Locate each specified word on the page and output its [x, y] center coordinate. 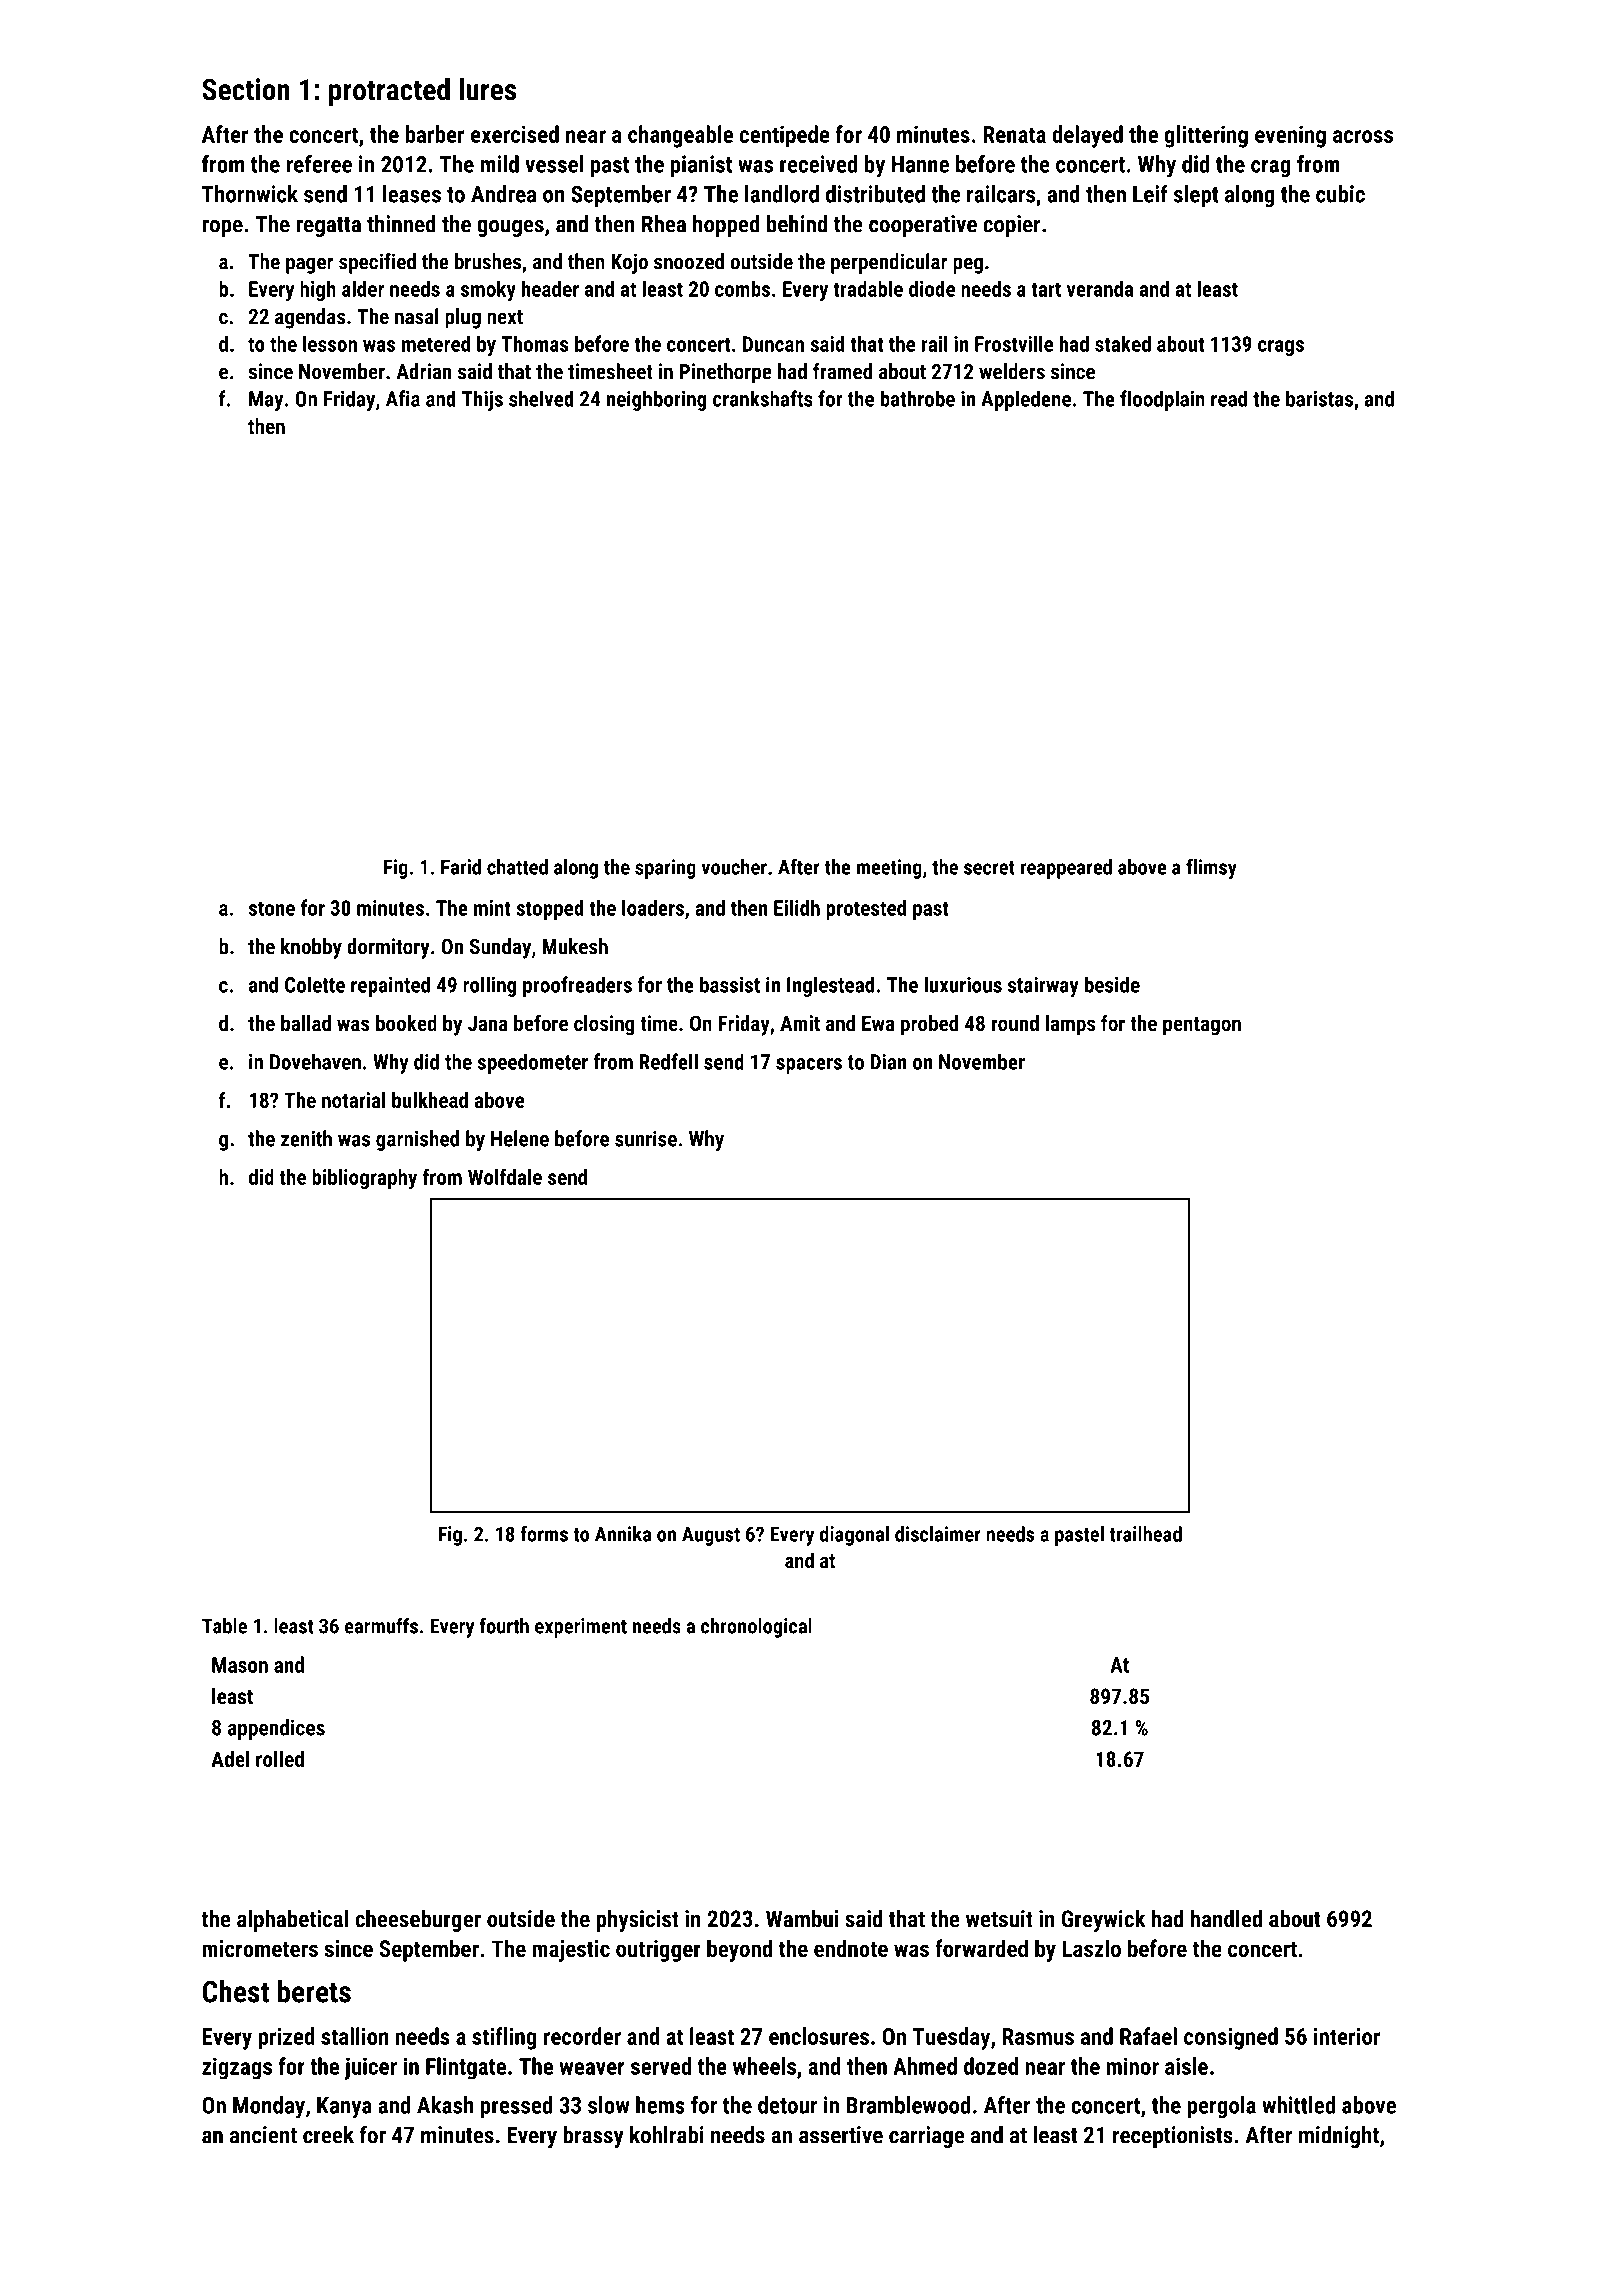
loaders [653, 907]
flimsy [1211, 869]
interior [1347, 2036]
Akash [445, 2105]
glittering [1206, 136]
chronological [756, 1628]
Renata [1014, 134]
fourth [504, 1625]
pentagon [1202, 1026]
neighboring [656, 400]
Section [246, 89]
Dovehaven [315, 1061]
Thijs [482, 400]
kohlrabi [667, 2135]
